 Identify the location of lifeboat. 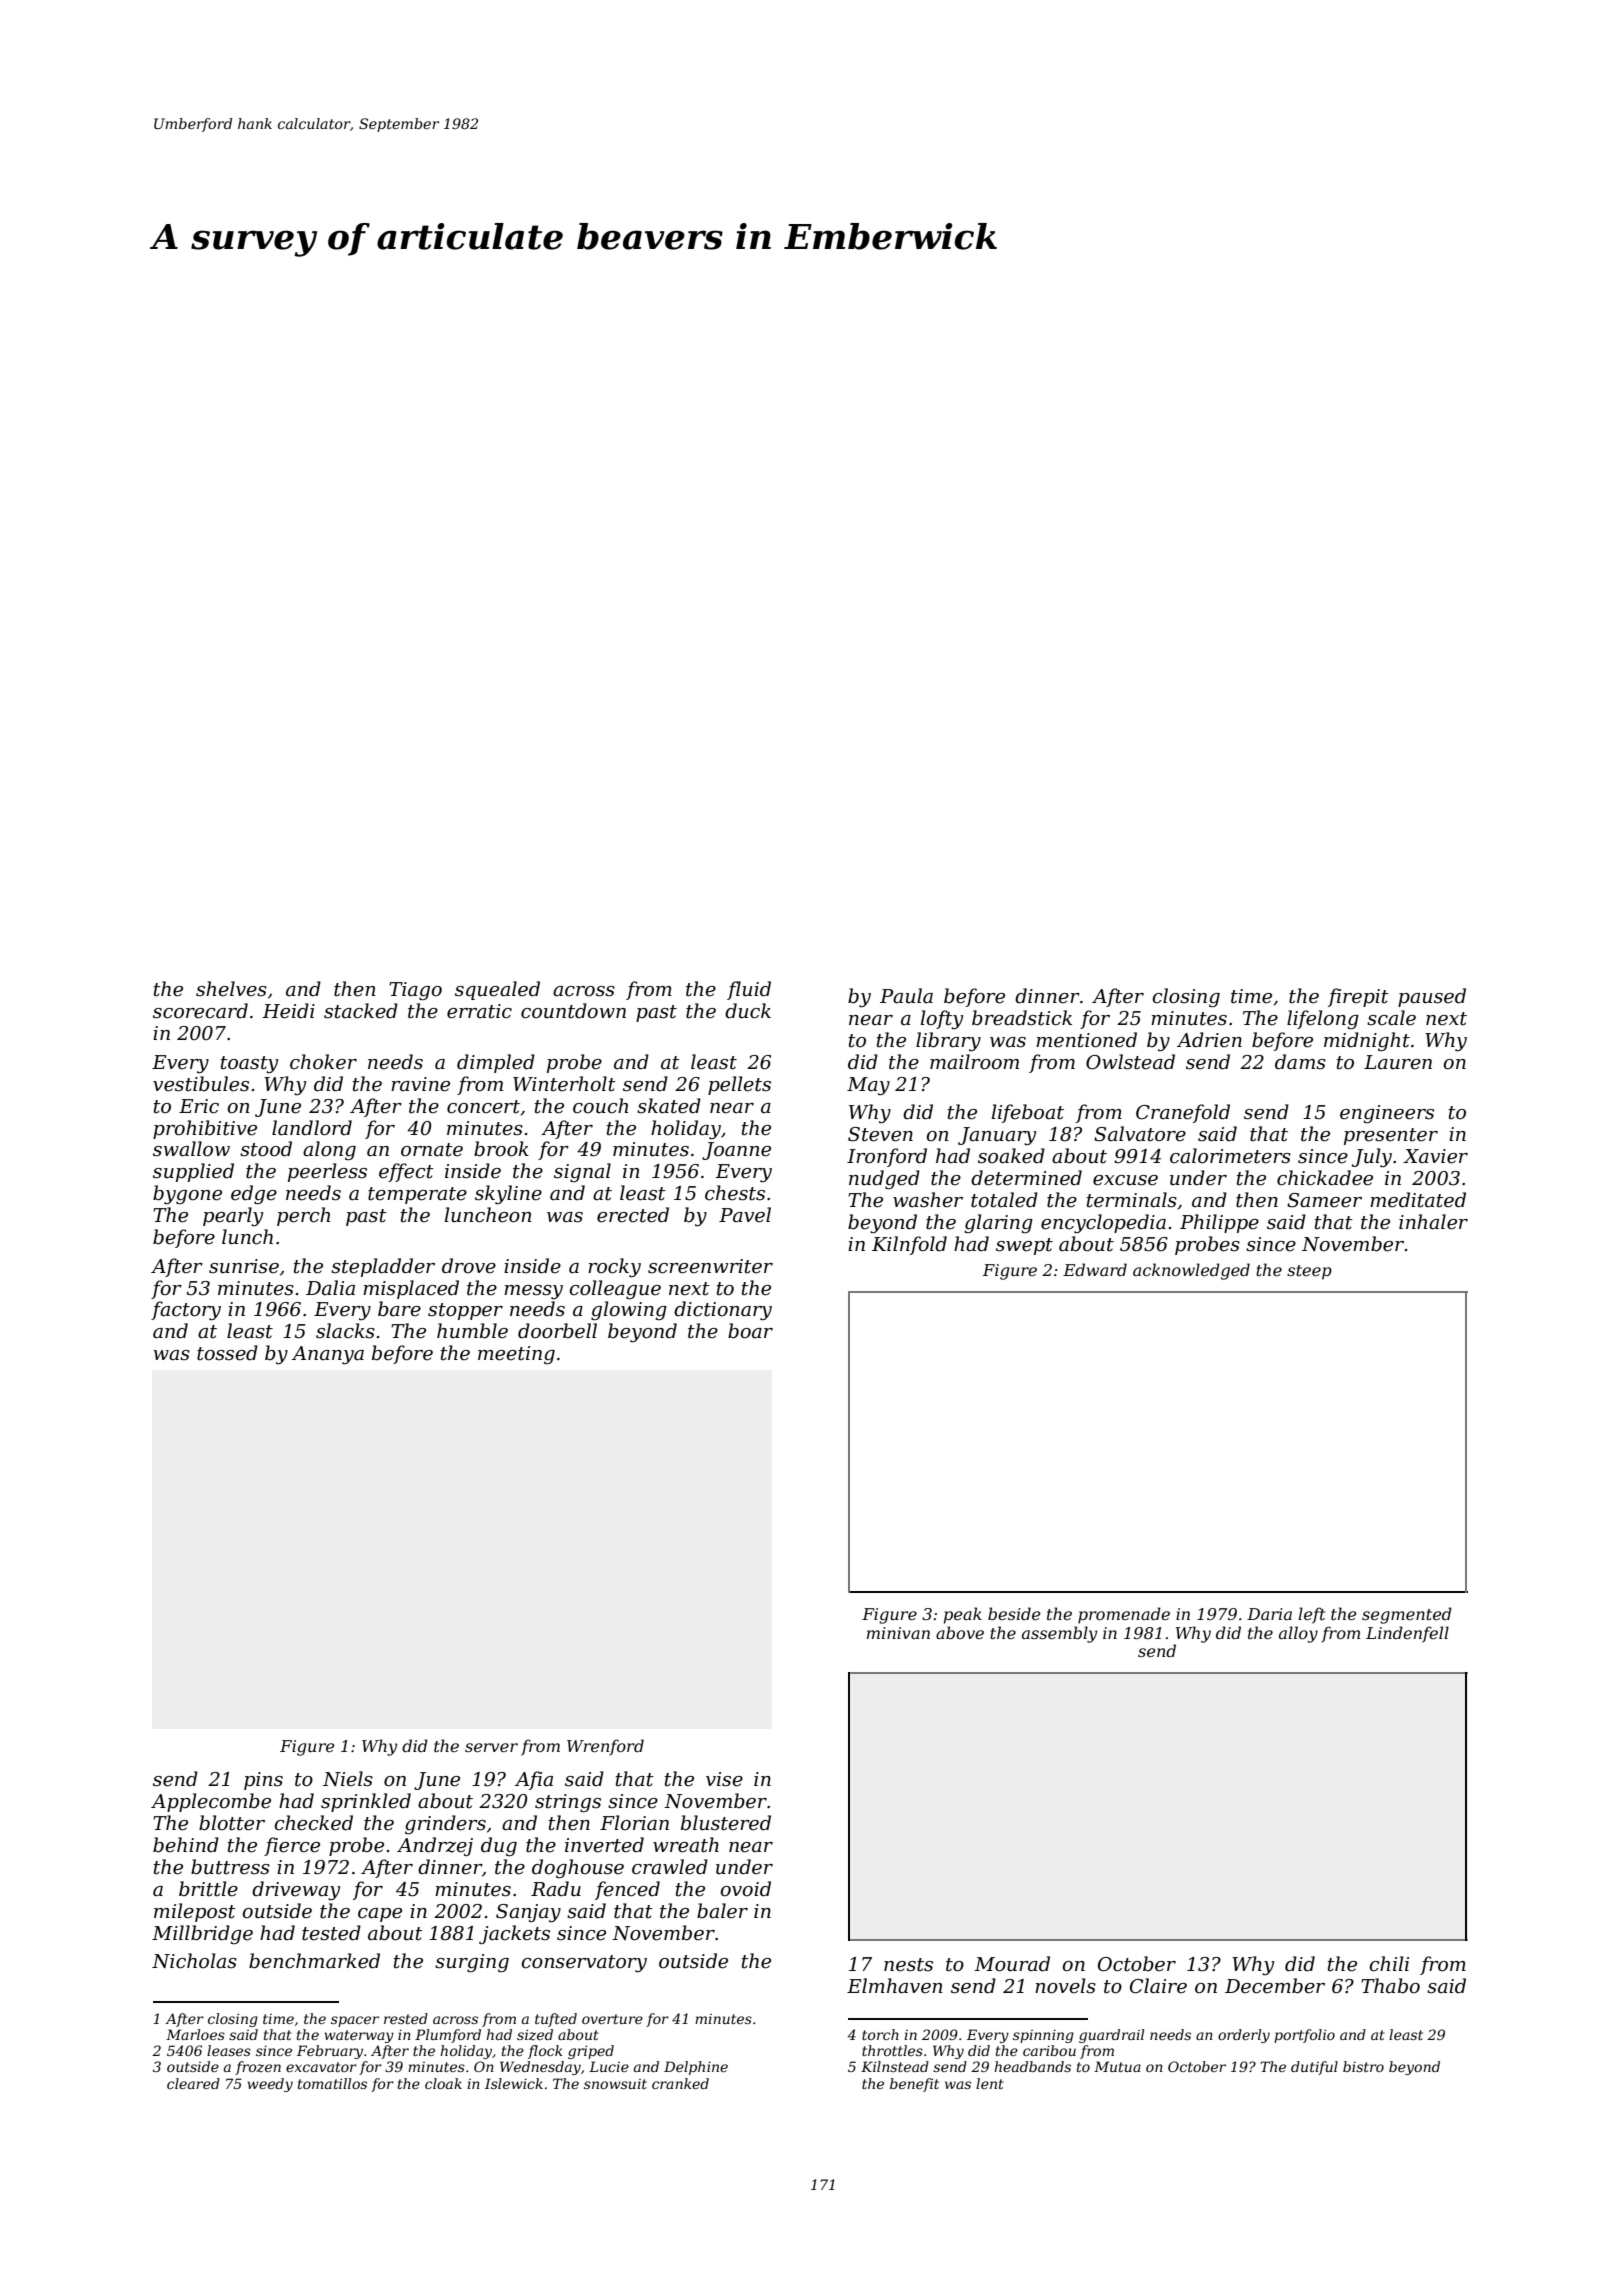
(1028, 1113).
